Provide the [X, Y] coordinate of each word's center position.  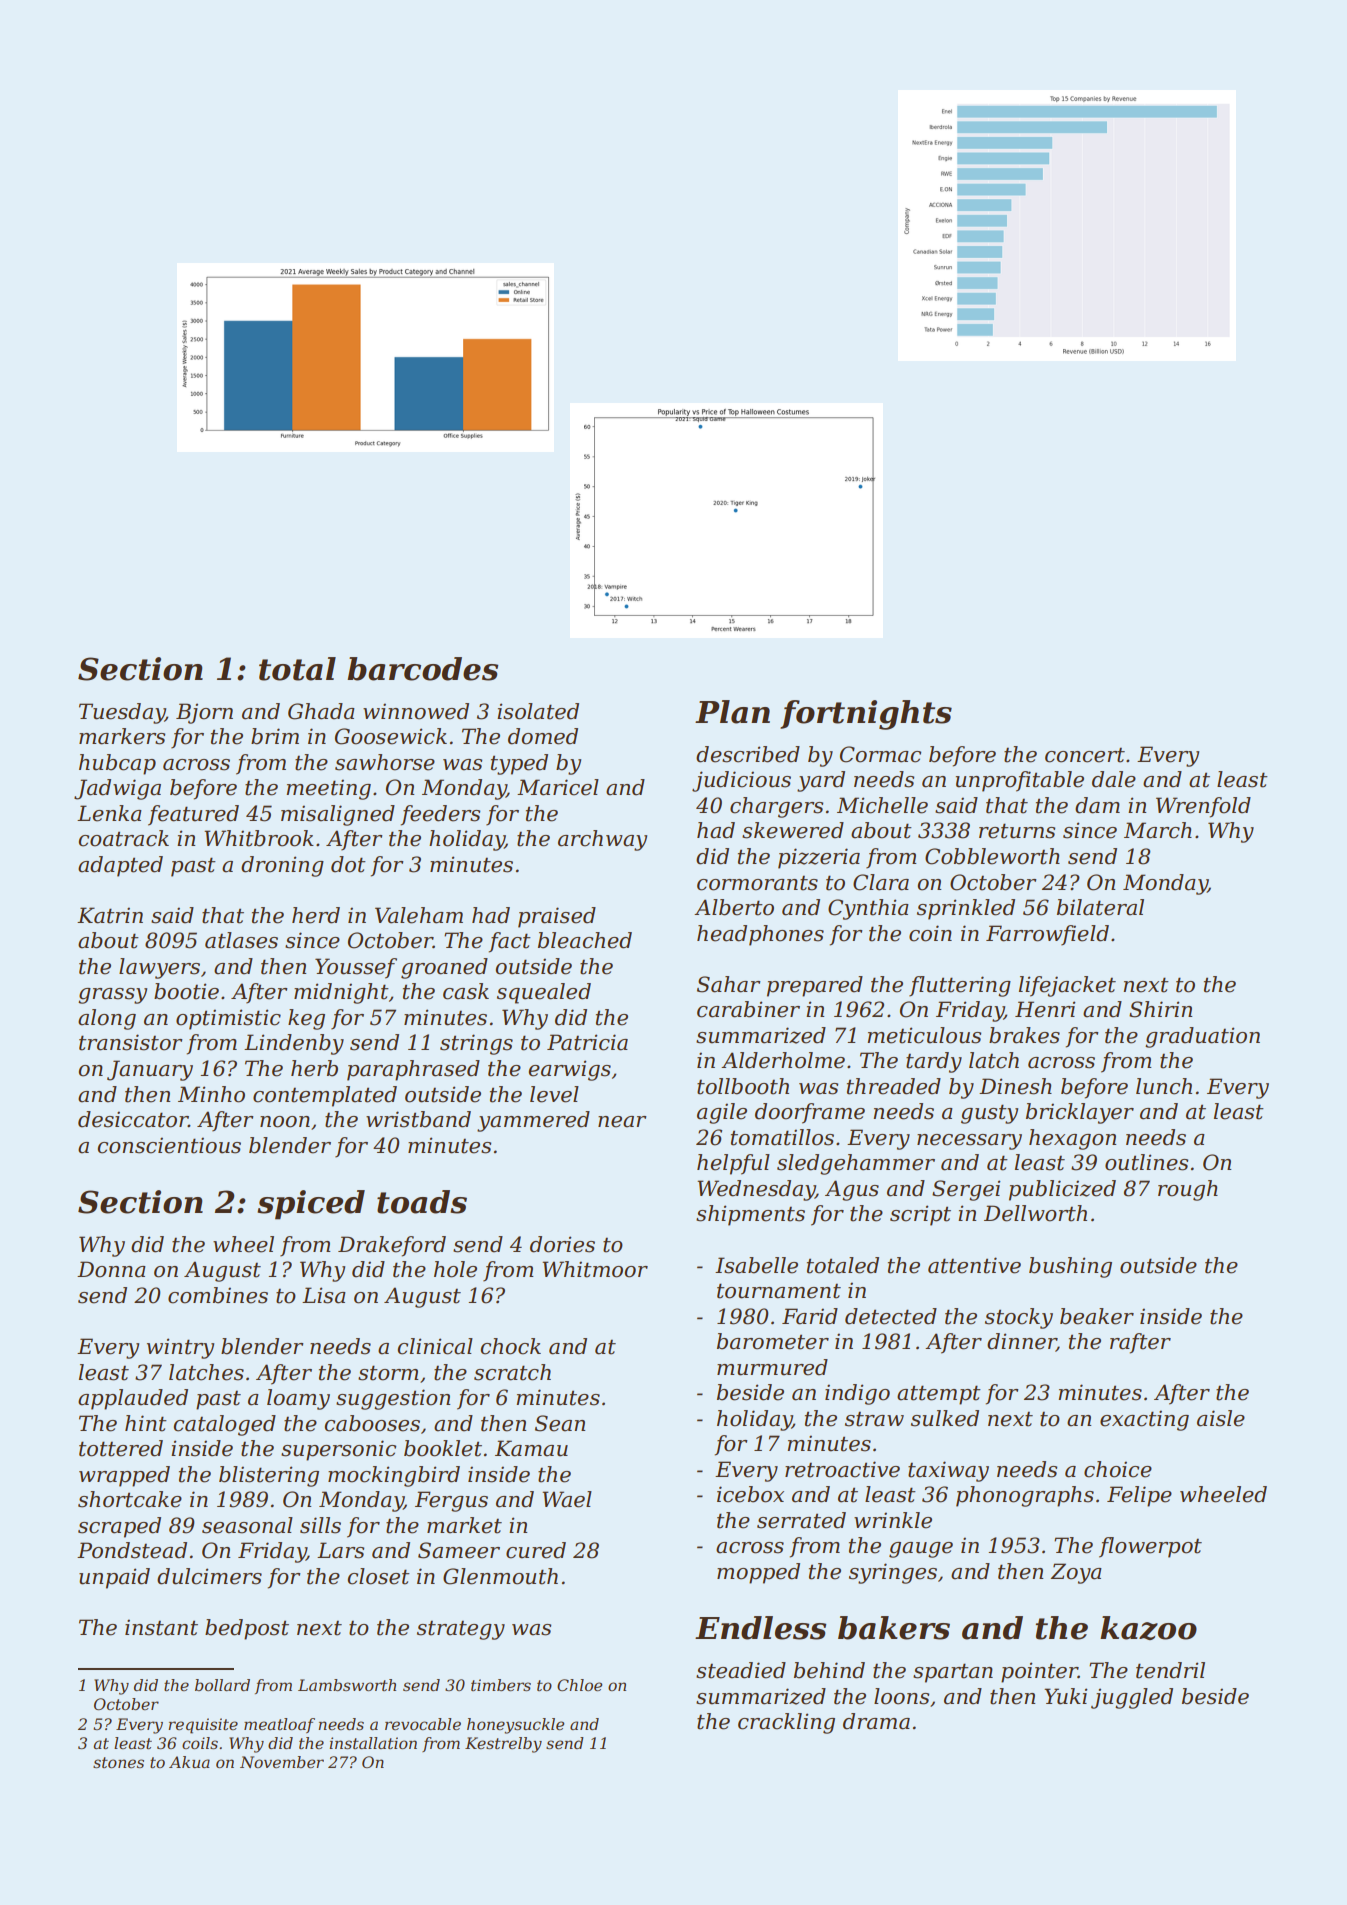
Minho [211, 1094]
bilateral [1100, 907]
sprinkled [966, 909]
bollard [222, 1685]
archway [602, 840]
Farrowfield [1047, 935]
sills [320, 1525]
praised [557, 917]
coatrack [124, 838]
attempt [939, 1395]
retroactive [842, 1469]
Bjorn [204, 713]
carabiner [748, 1009]
